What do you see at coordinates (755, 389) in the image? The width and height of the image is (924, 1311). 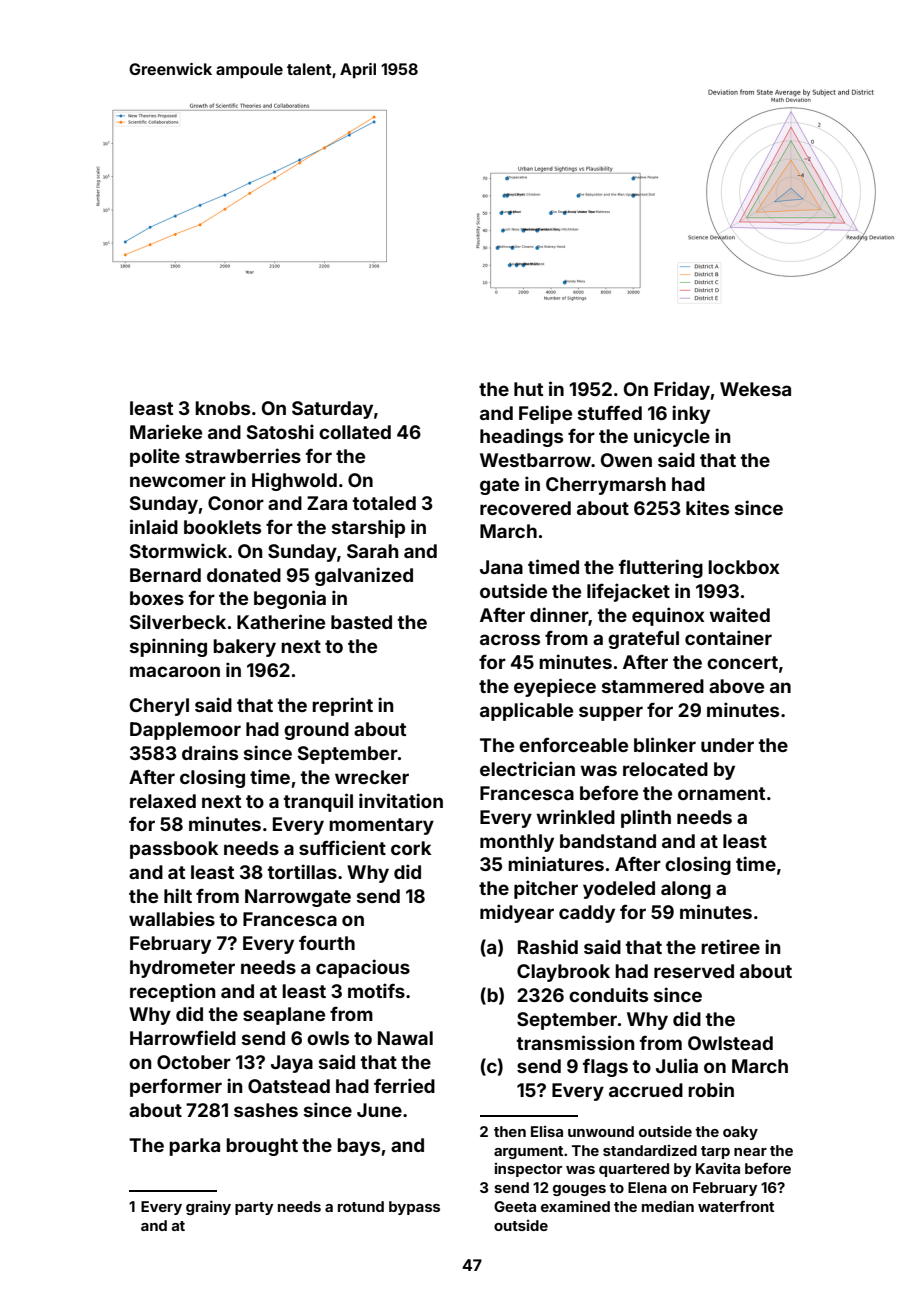 I see `Wekesa` at bounding box center [755, 389].
